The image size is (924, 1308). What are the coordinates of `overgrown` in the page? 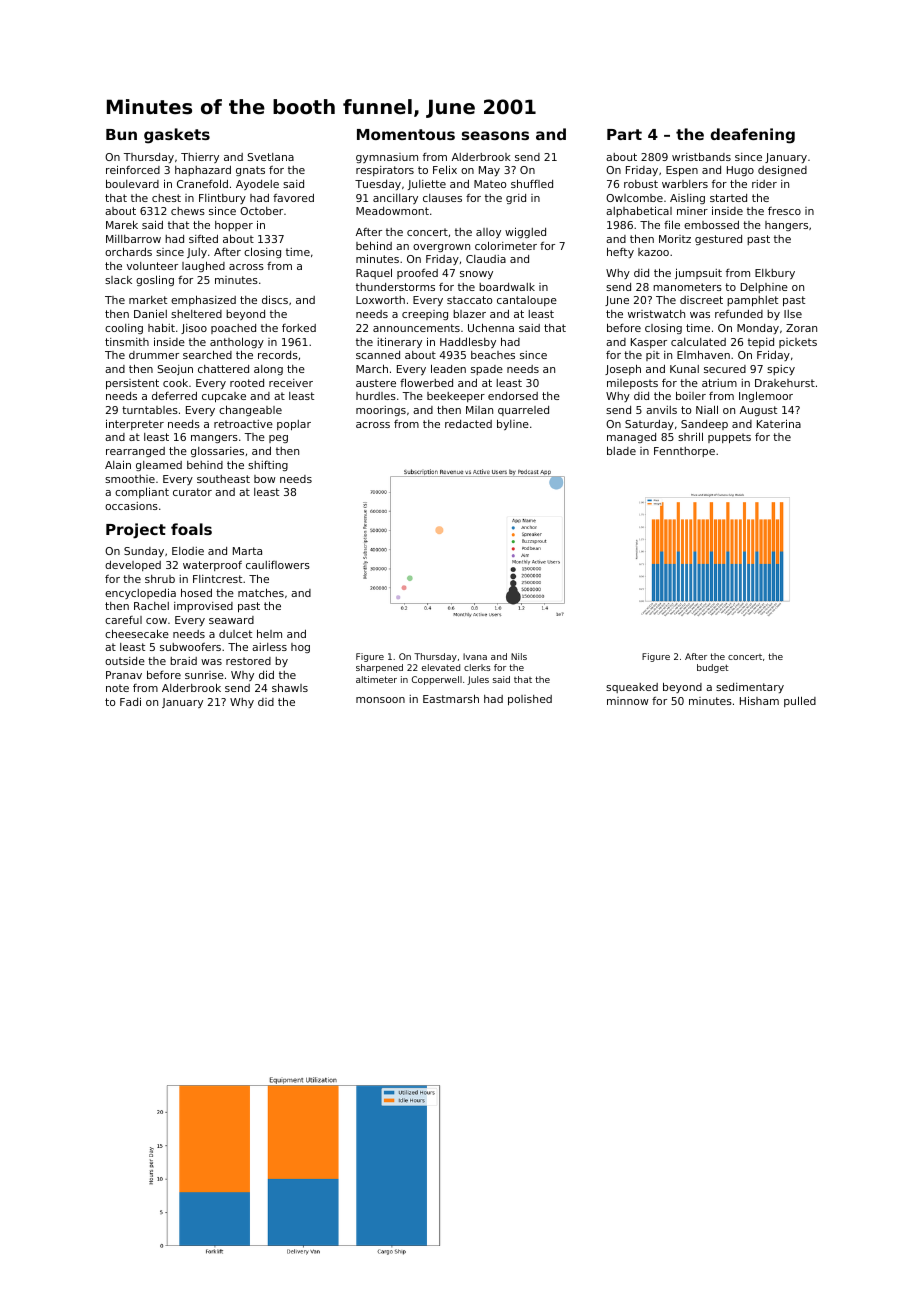 It's located at (441, 248).
